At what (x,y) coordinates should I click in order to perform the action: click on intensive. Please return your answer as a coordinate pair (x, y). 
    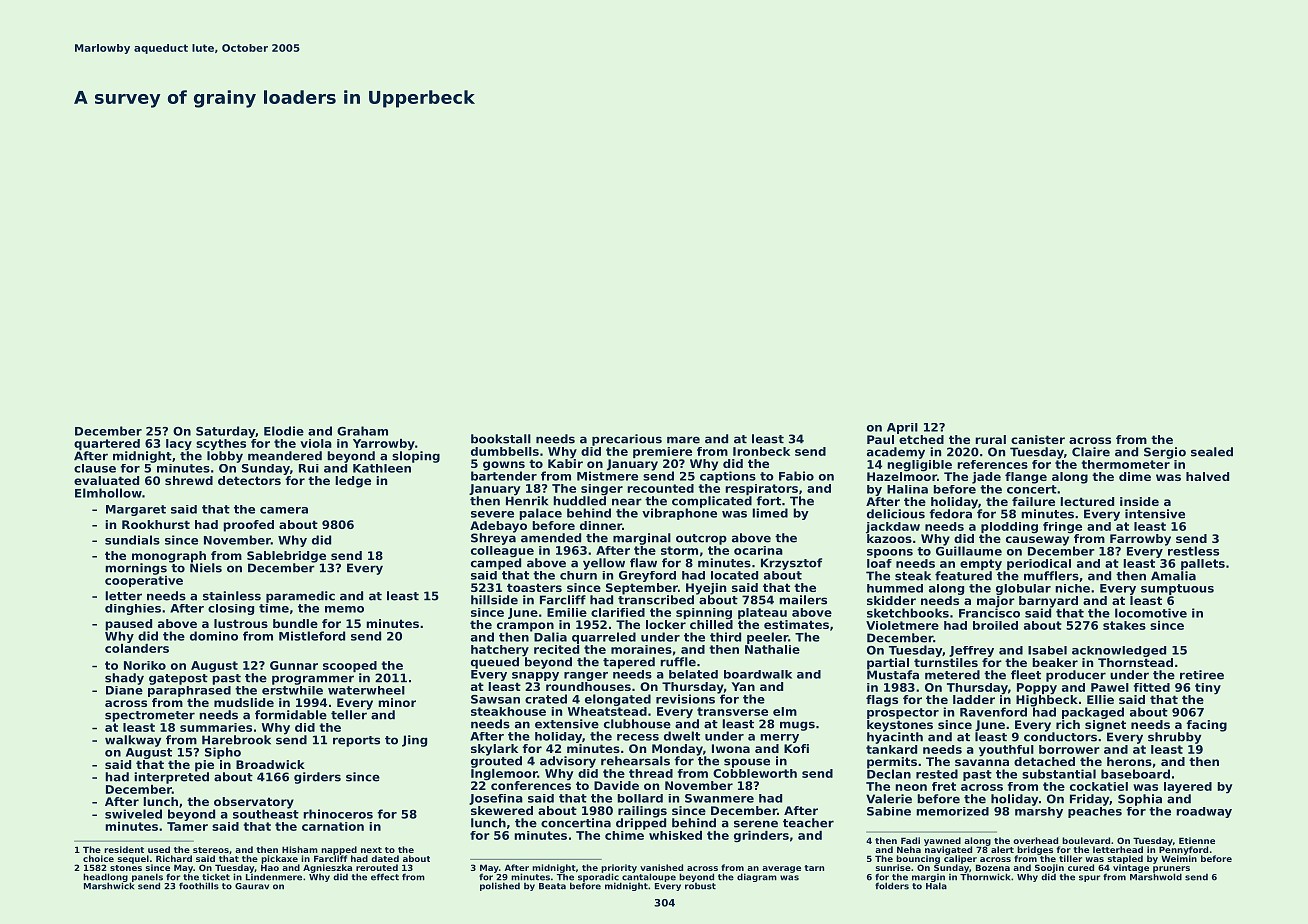
    Looking at the image, I should click on (1155, 514).
